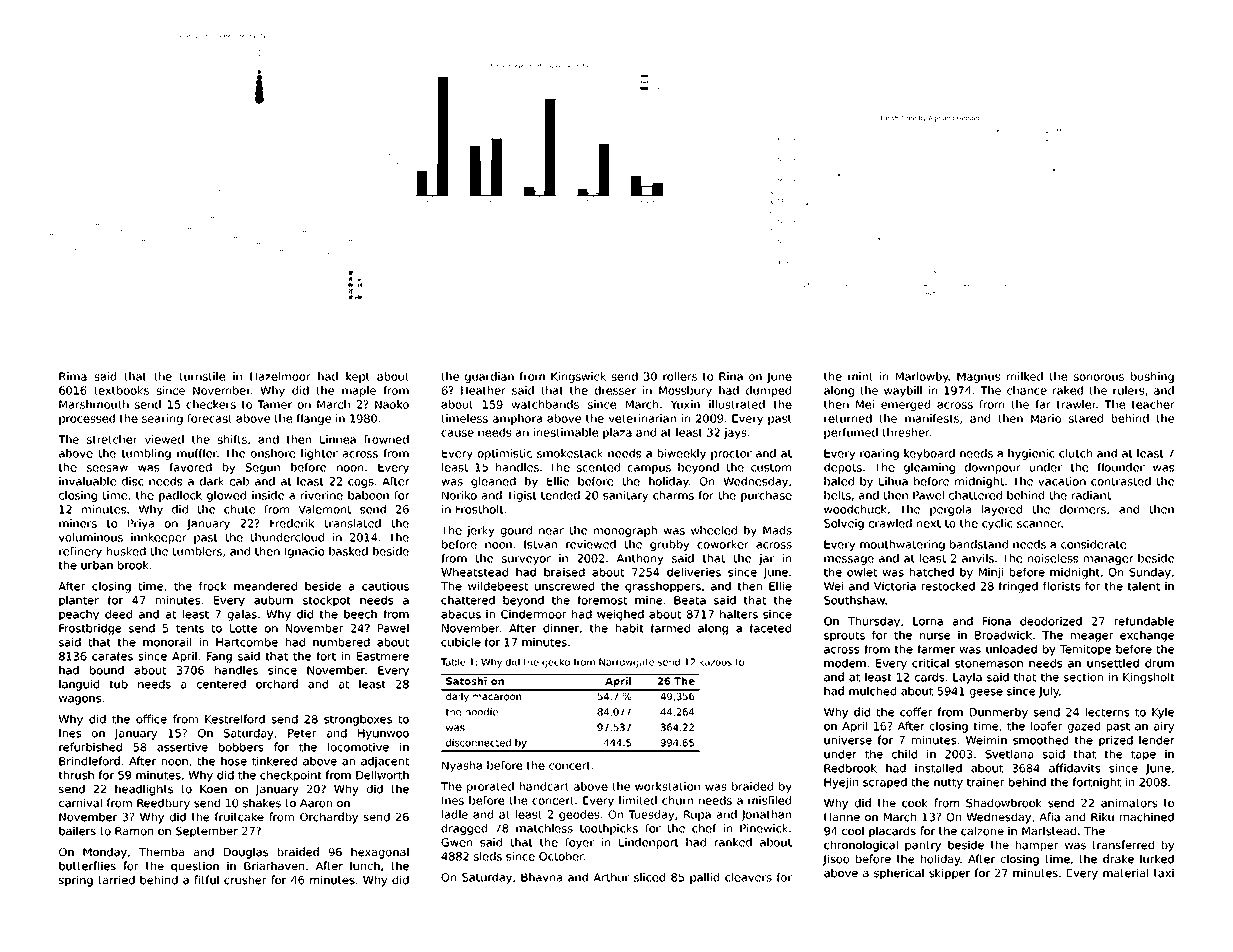 The height and width of the image is (952, 1233). I want to click on gecko, so click(556, 663).
